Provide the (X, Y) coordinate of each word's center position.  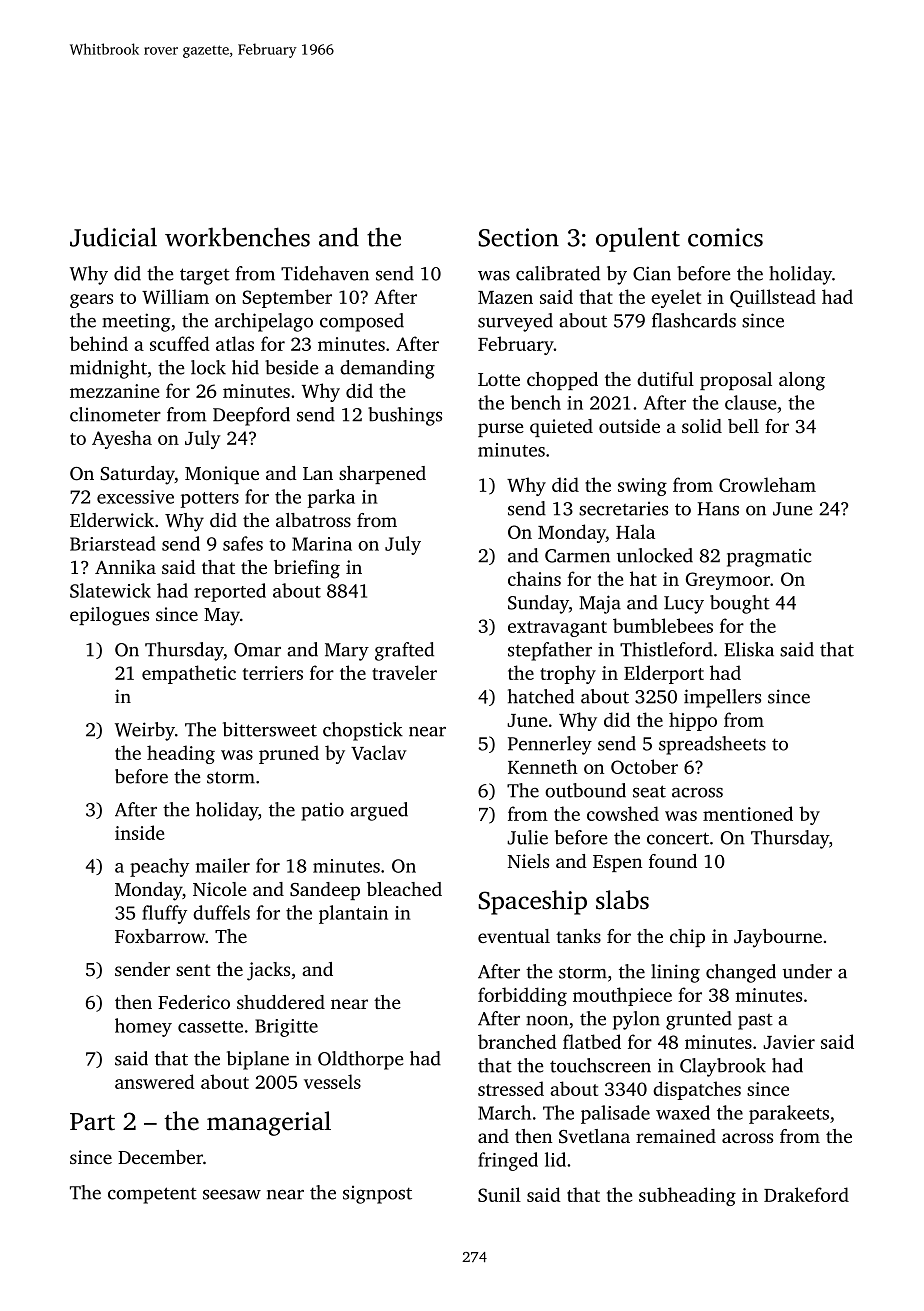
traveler (404, 672)
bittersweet (270, 729)
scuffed (180, 343)
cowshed (623, 813)
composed (362, 322)
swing (642, 487)
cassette (210, 1027)
